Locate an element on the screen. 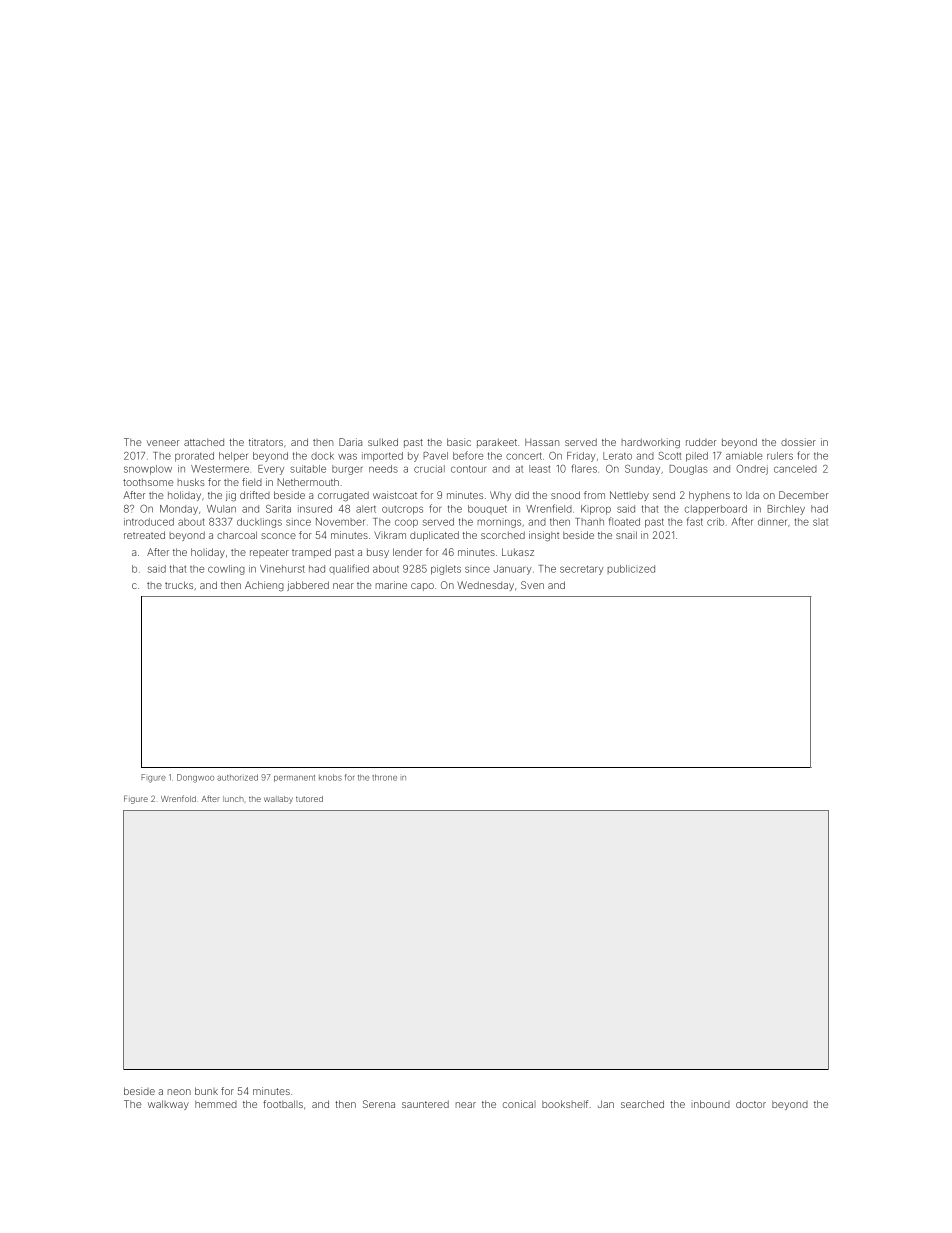 The width and height of the screenshot is (952, 1233). knobs is located at coordinates (330, 777).
